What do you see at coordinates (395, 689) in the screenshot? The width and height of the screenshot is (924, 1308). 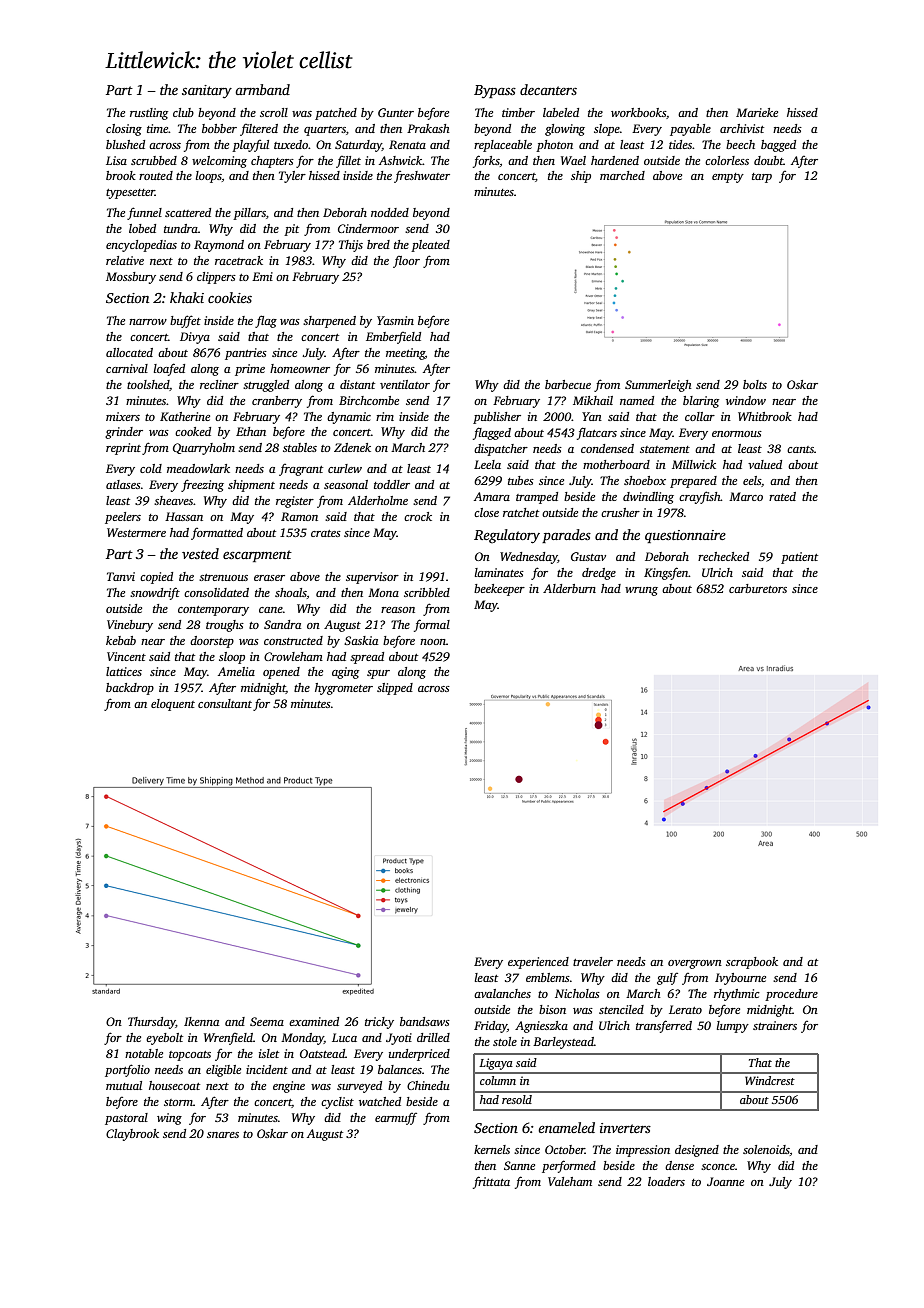 I see `slipped` at bounding box center [395, 689].
